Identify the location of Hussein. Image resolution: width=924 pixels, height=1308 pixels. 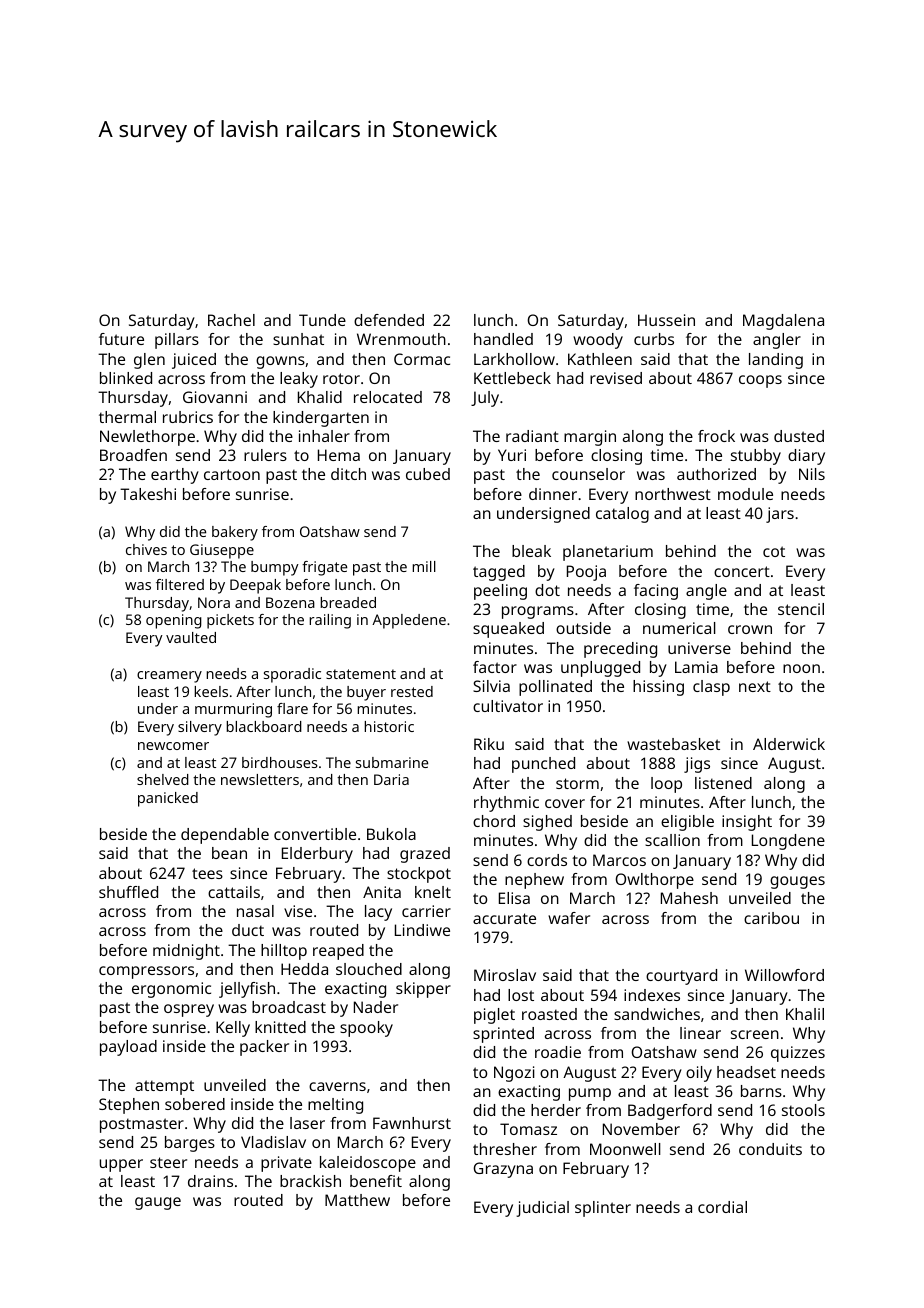
(666, 320).
